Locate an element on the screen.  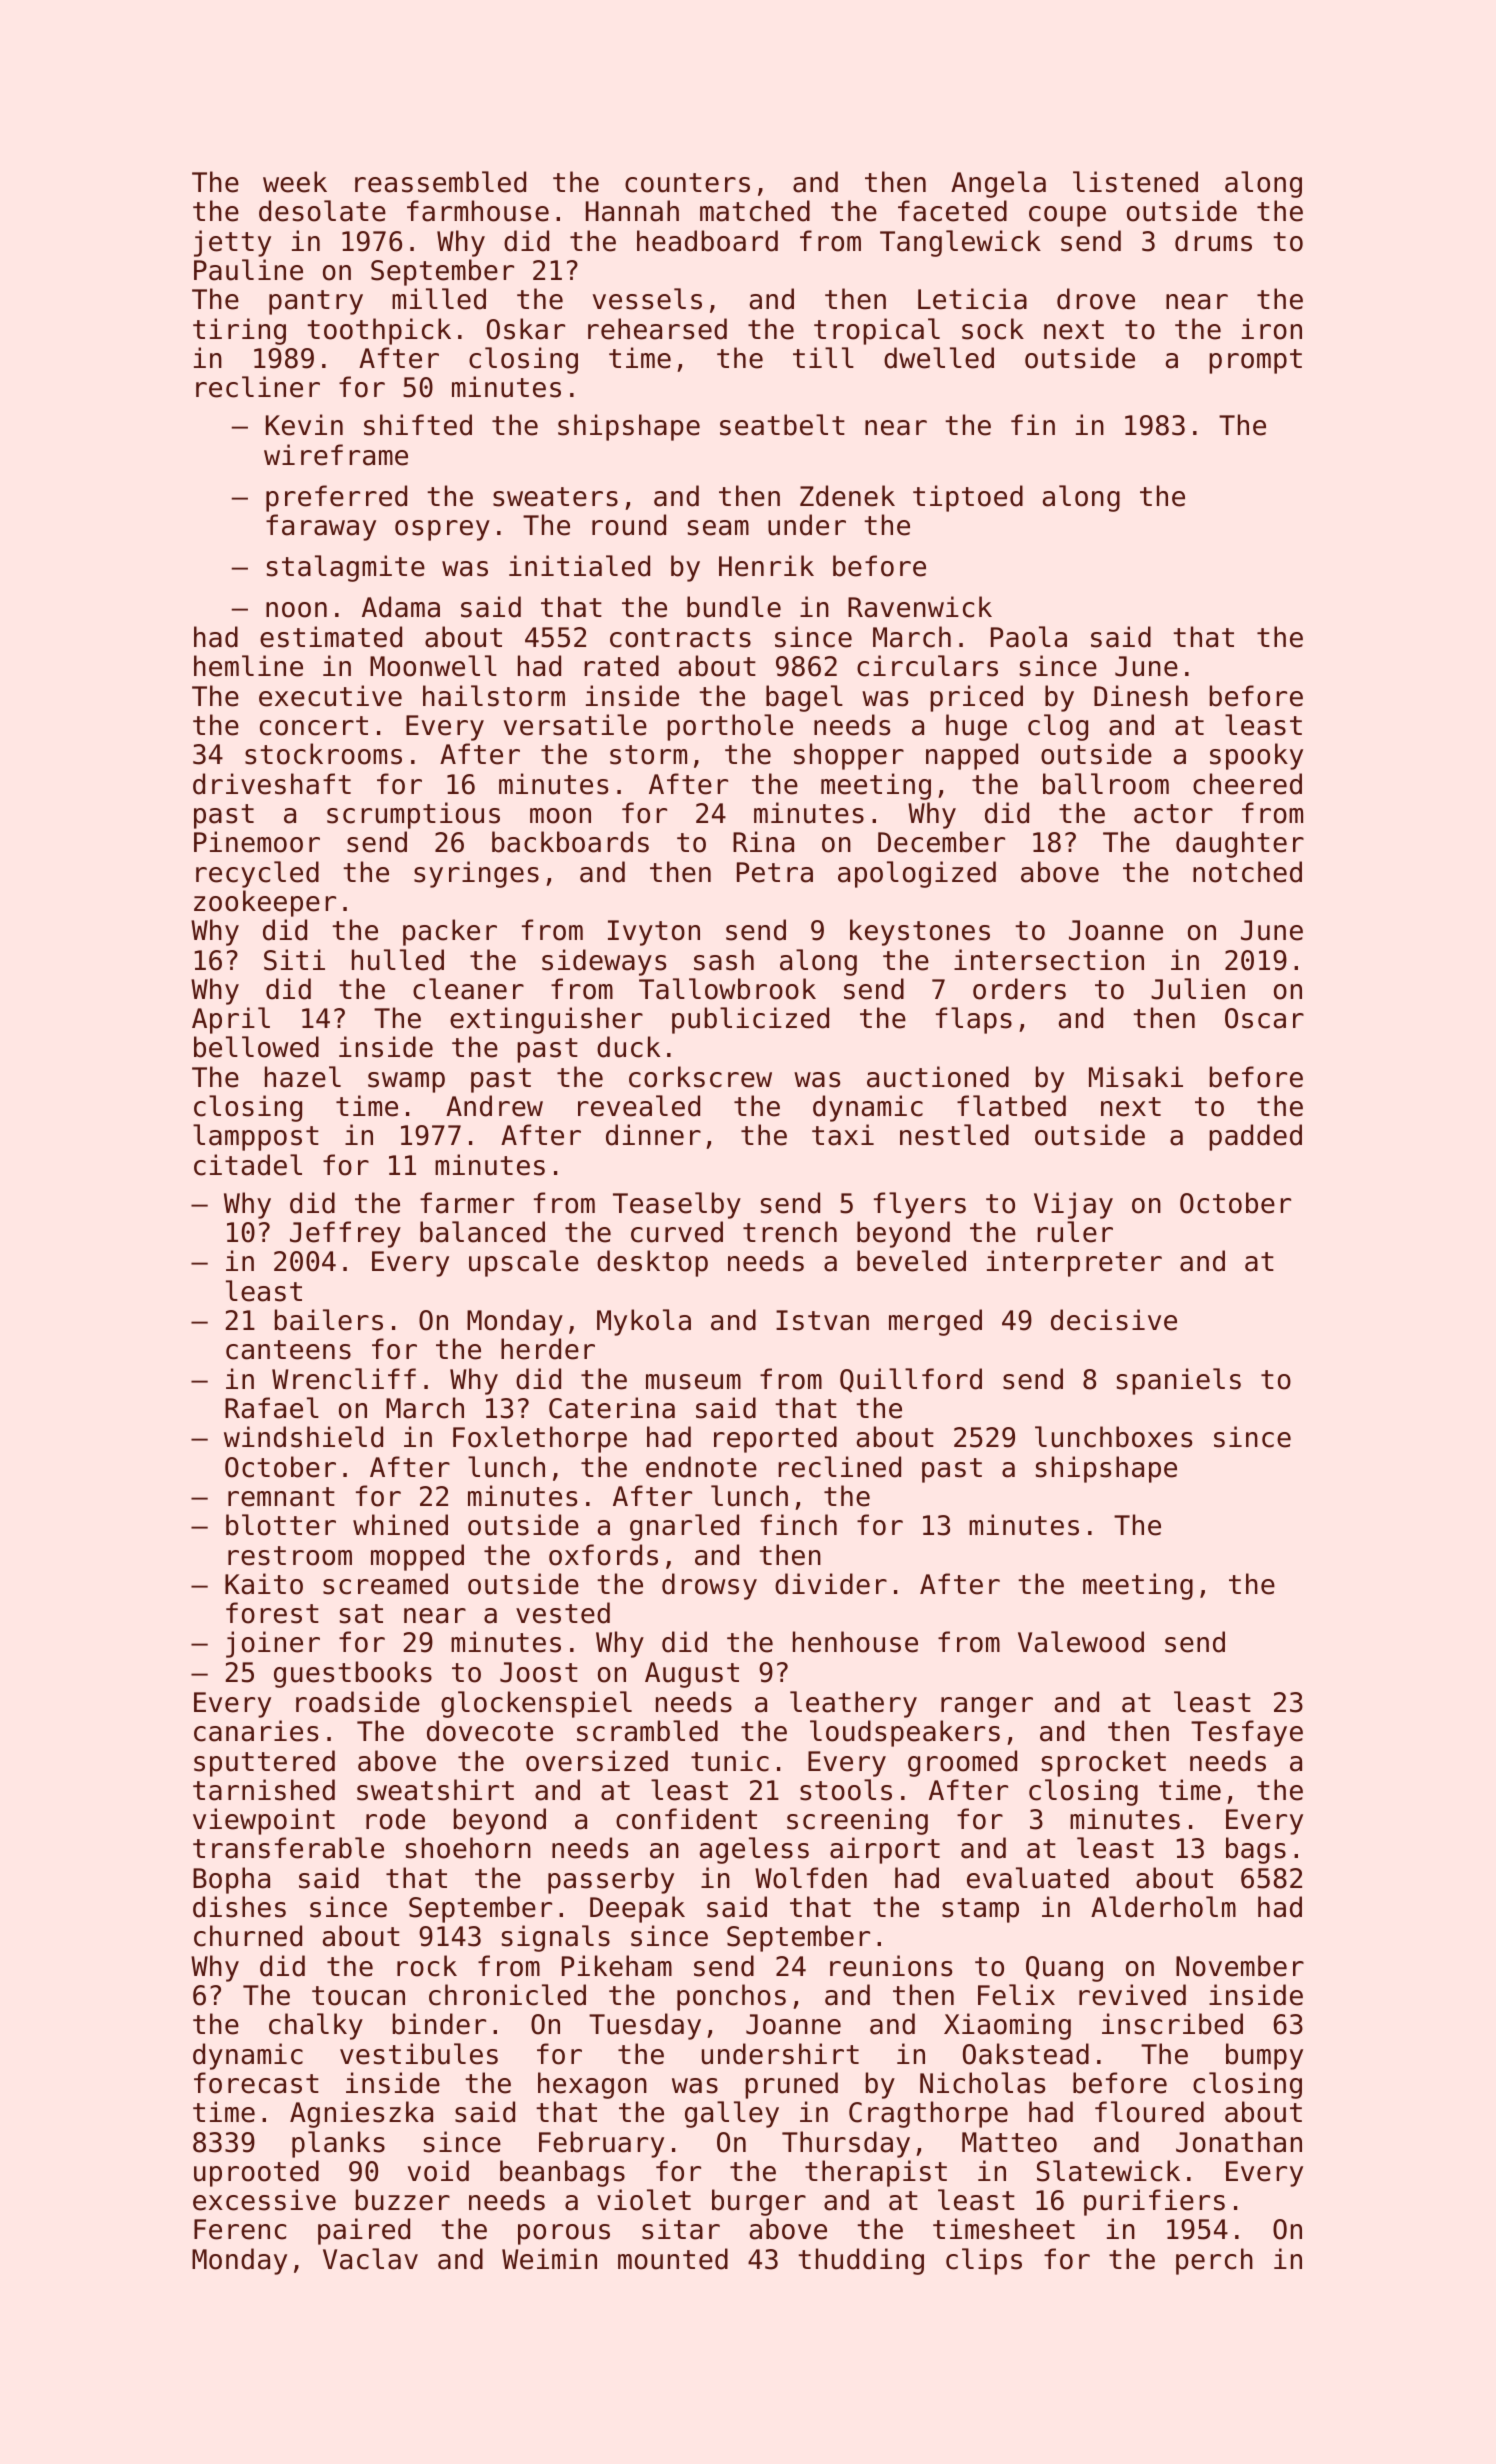
February is located at coordinates (601, 2144).
